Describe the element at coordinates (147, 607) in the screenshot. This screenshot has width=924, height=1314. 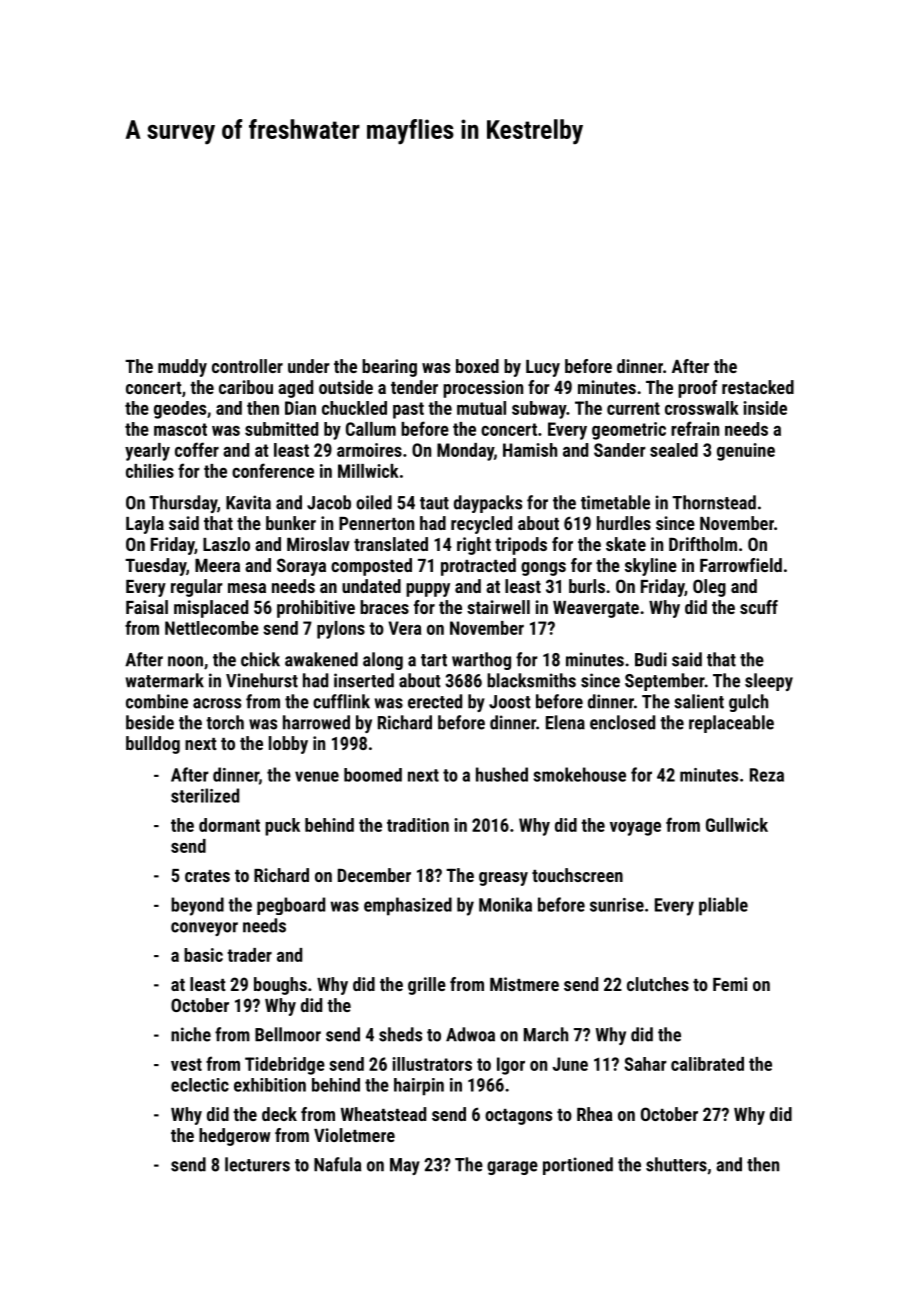
I see `Faisal` at that location.
